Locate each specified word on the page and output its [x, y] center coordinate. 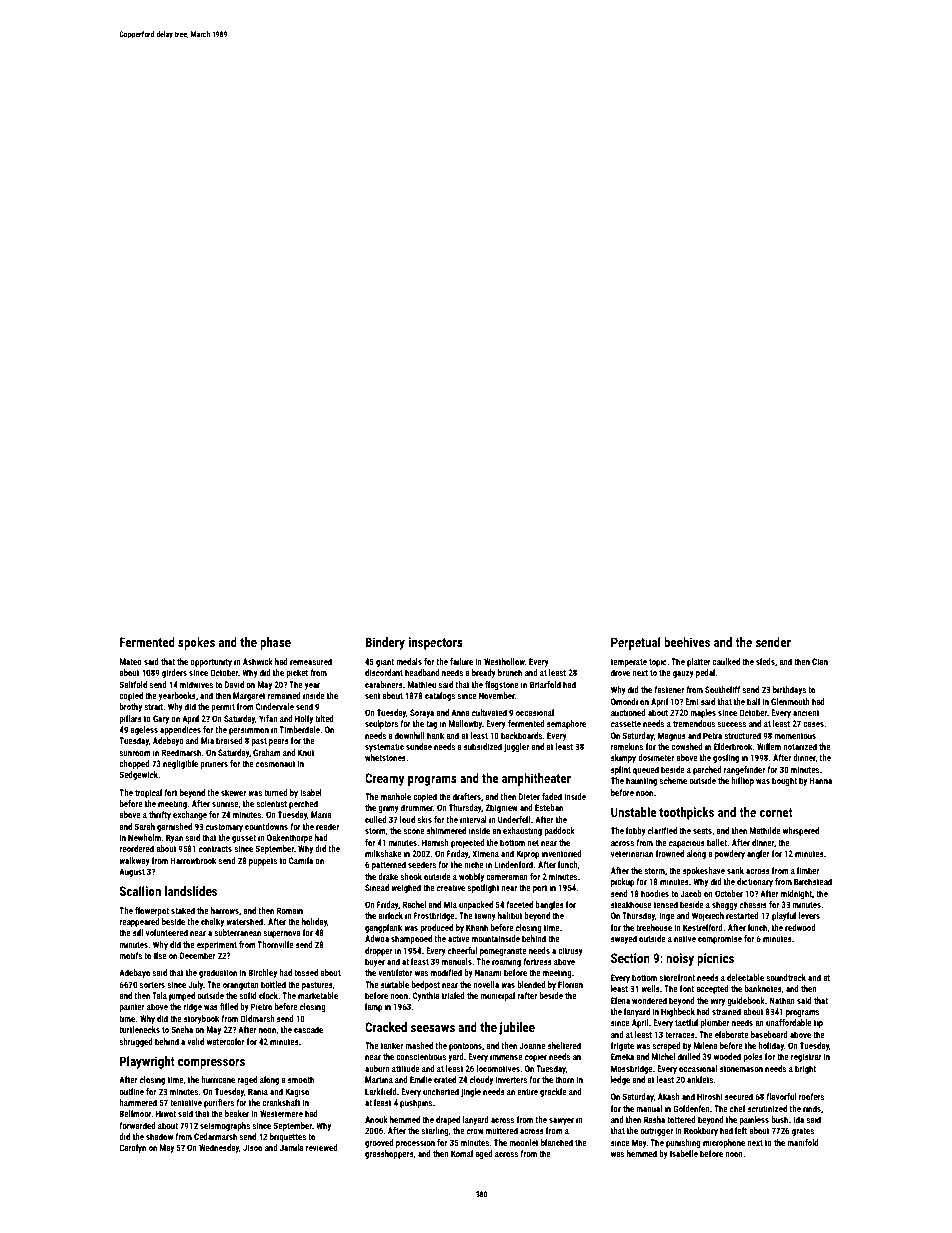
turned [276, 792]
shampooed [411, 939]
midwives [196, 684]
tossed [306, 972]
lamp [373, 1007]
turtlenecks [139, 1029]
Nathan [782, 1000]
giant [385, 662]
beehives [687, 642]
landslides [191, 891]
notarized [800, 746]
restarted [742, 915]
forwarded [137, 1125]
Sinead [377, 887]
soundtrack [786, 977]
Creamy [385, 779]
